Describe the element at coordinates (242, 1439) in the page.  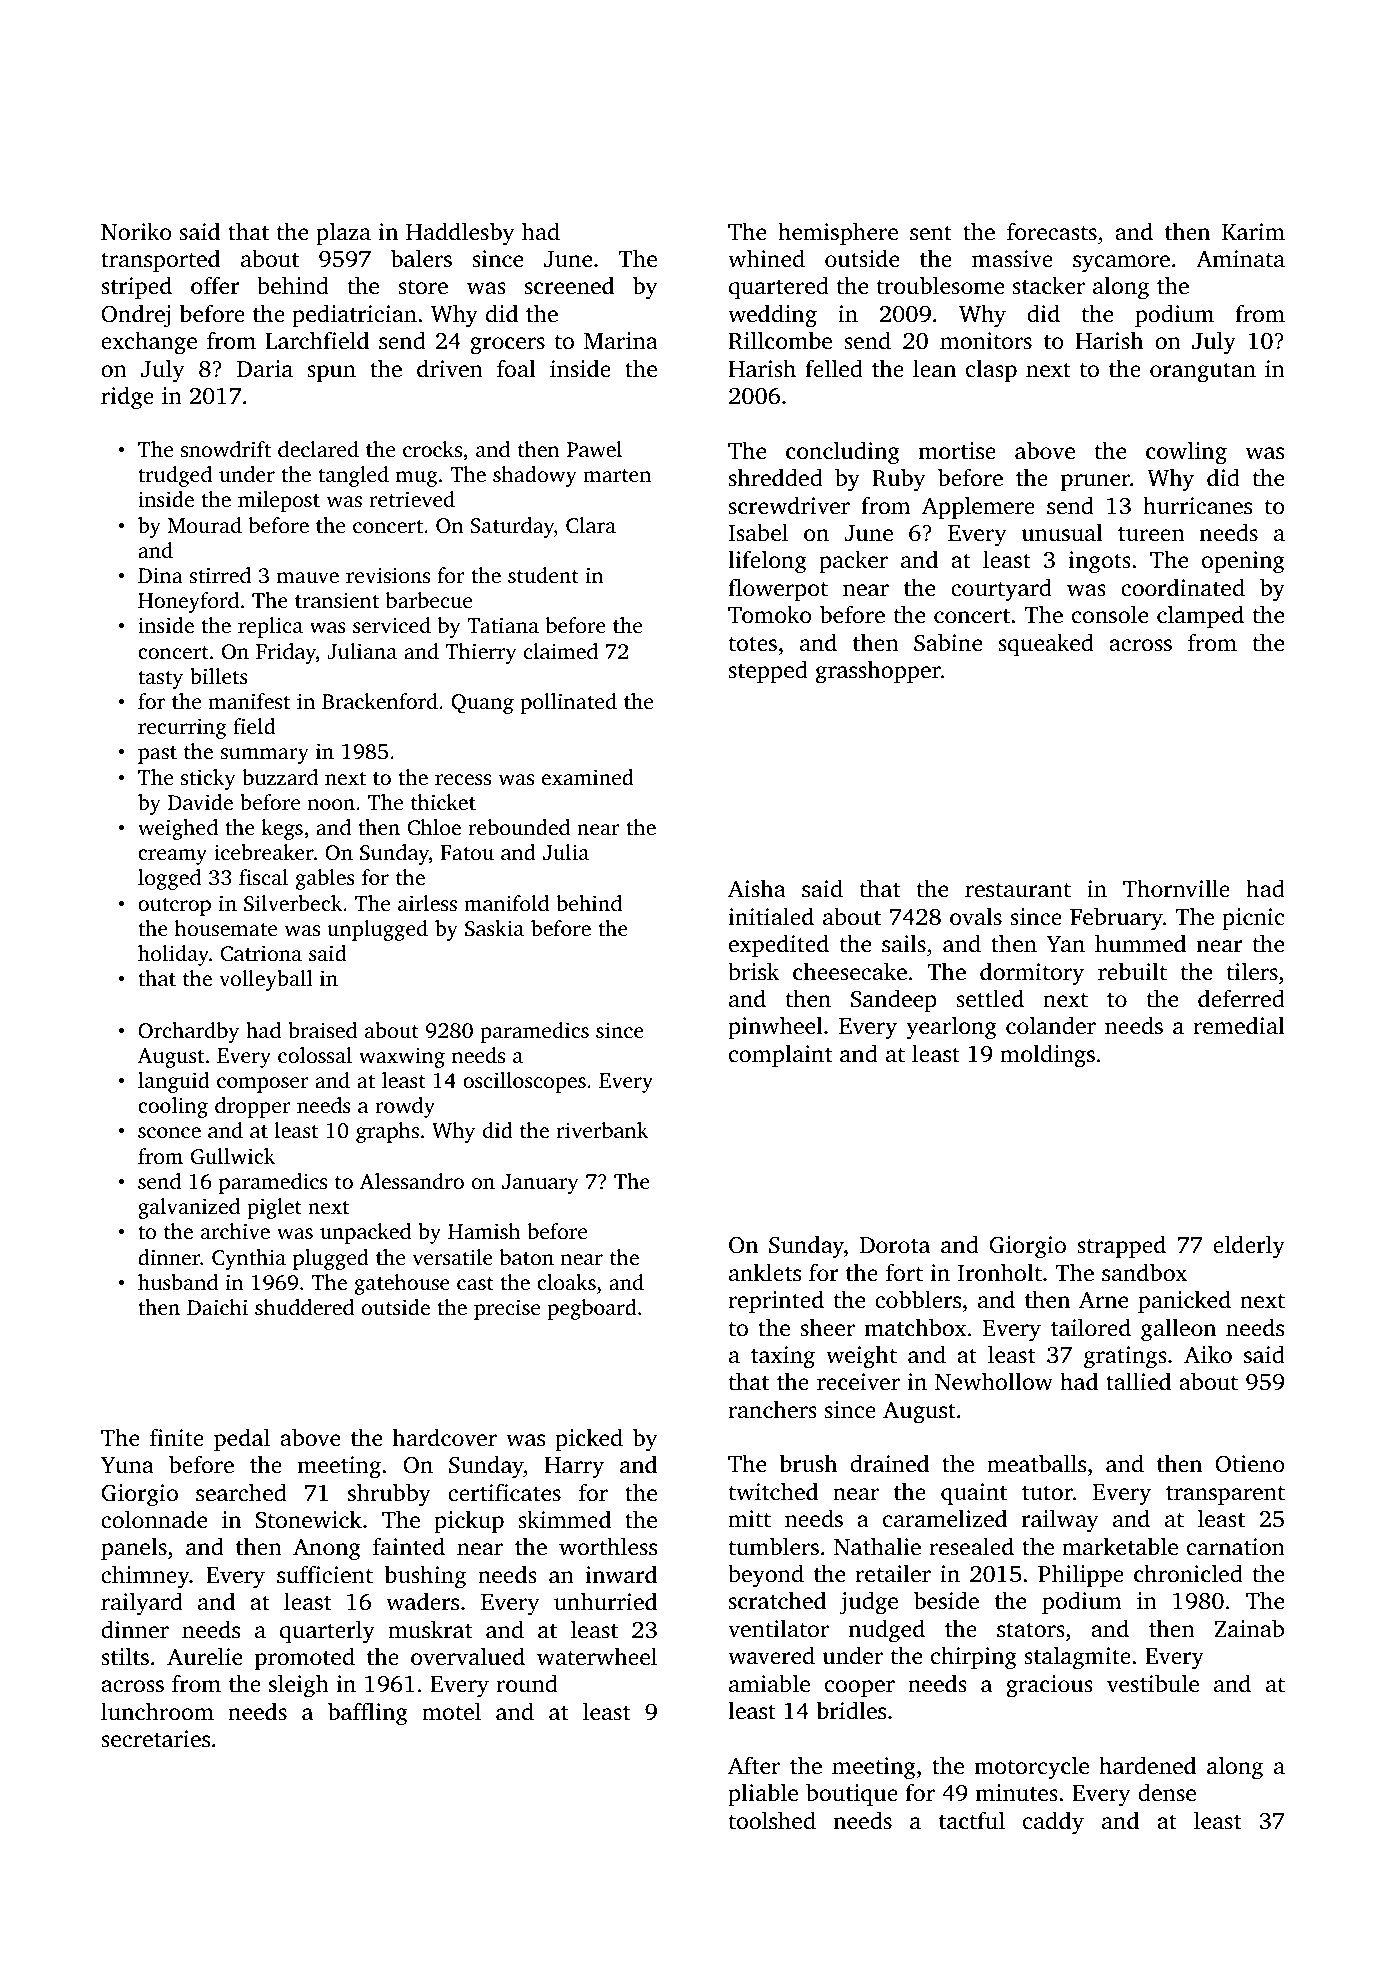
I see `pedal` at that location.
